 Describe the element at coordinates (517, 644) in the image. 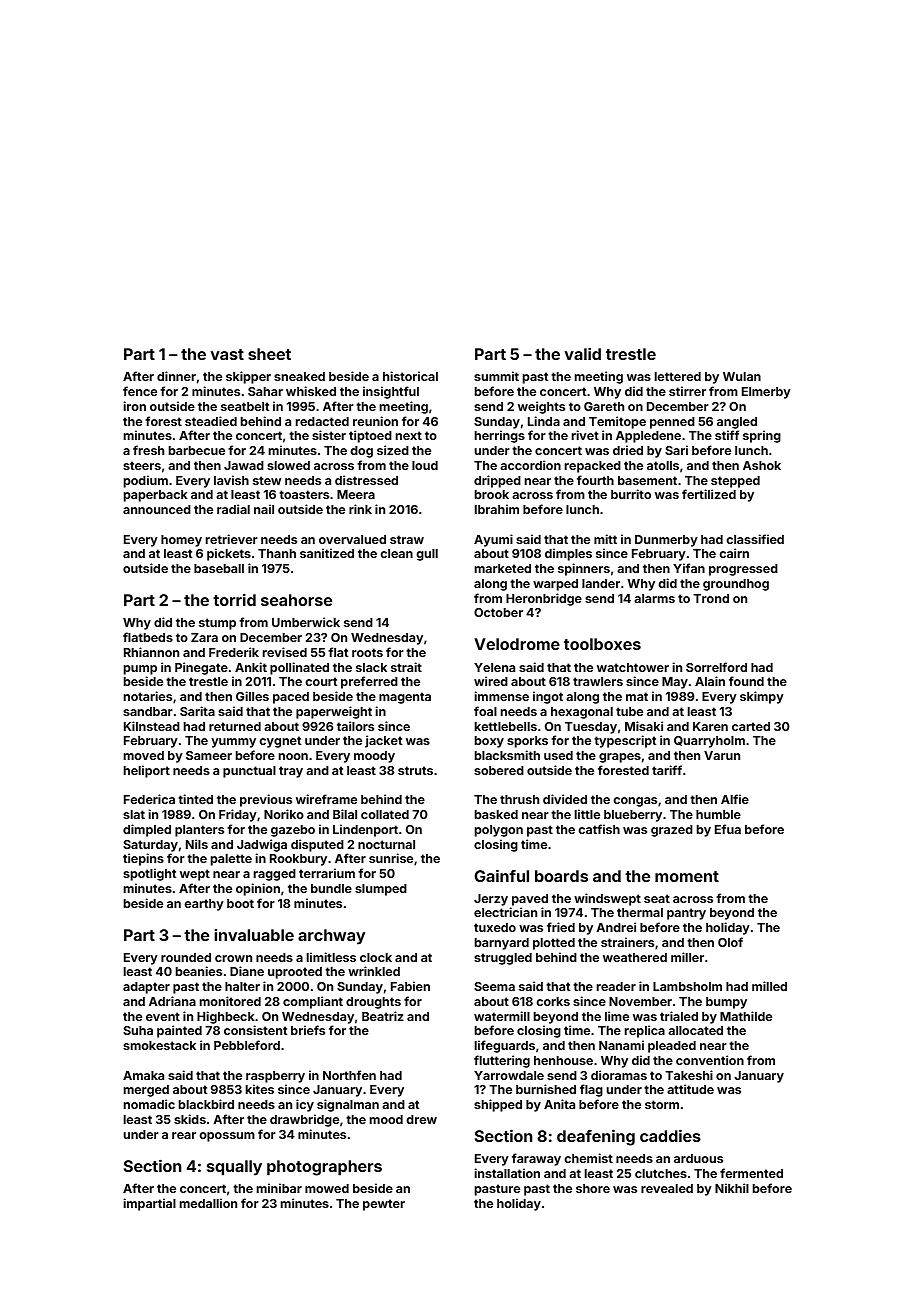

I see `Velodrome` at that location.
